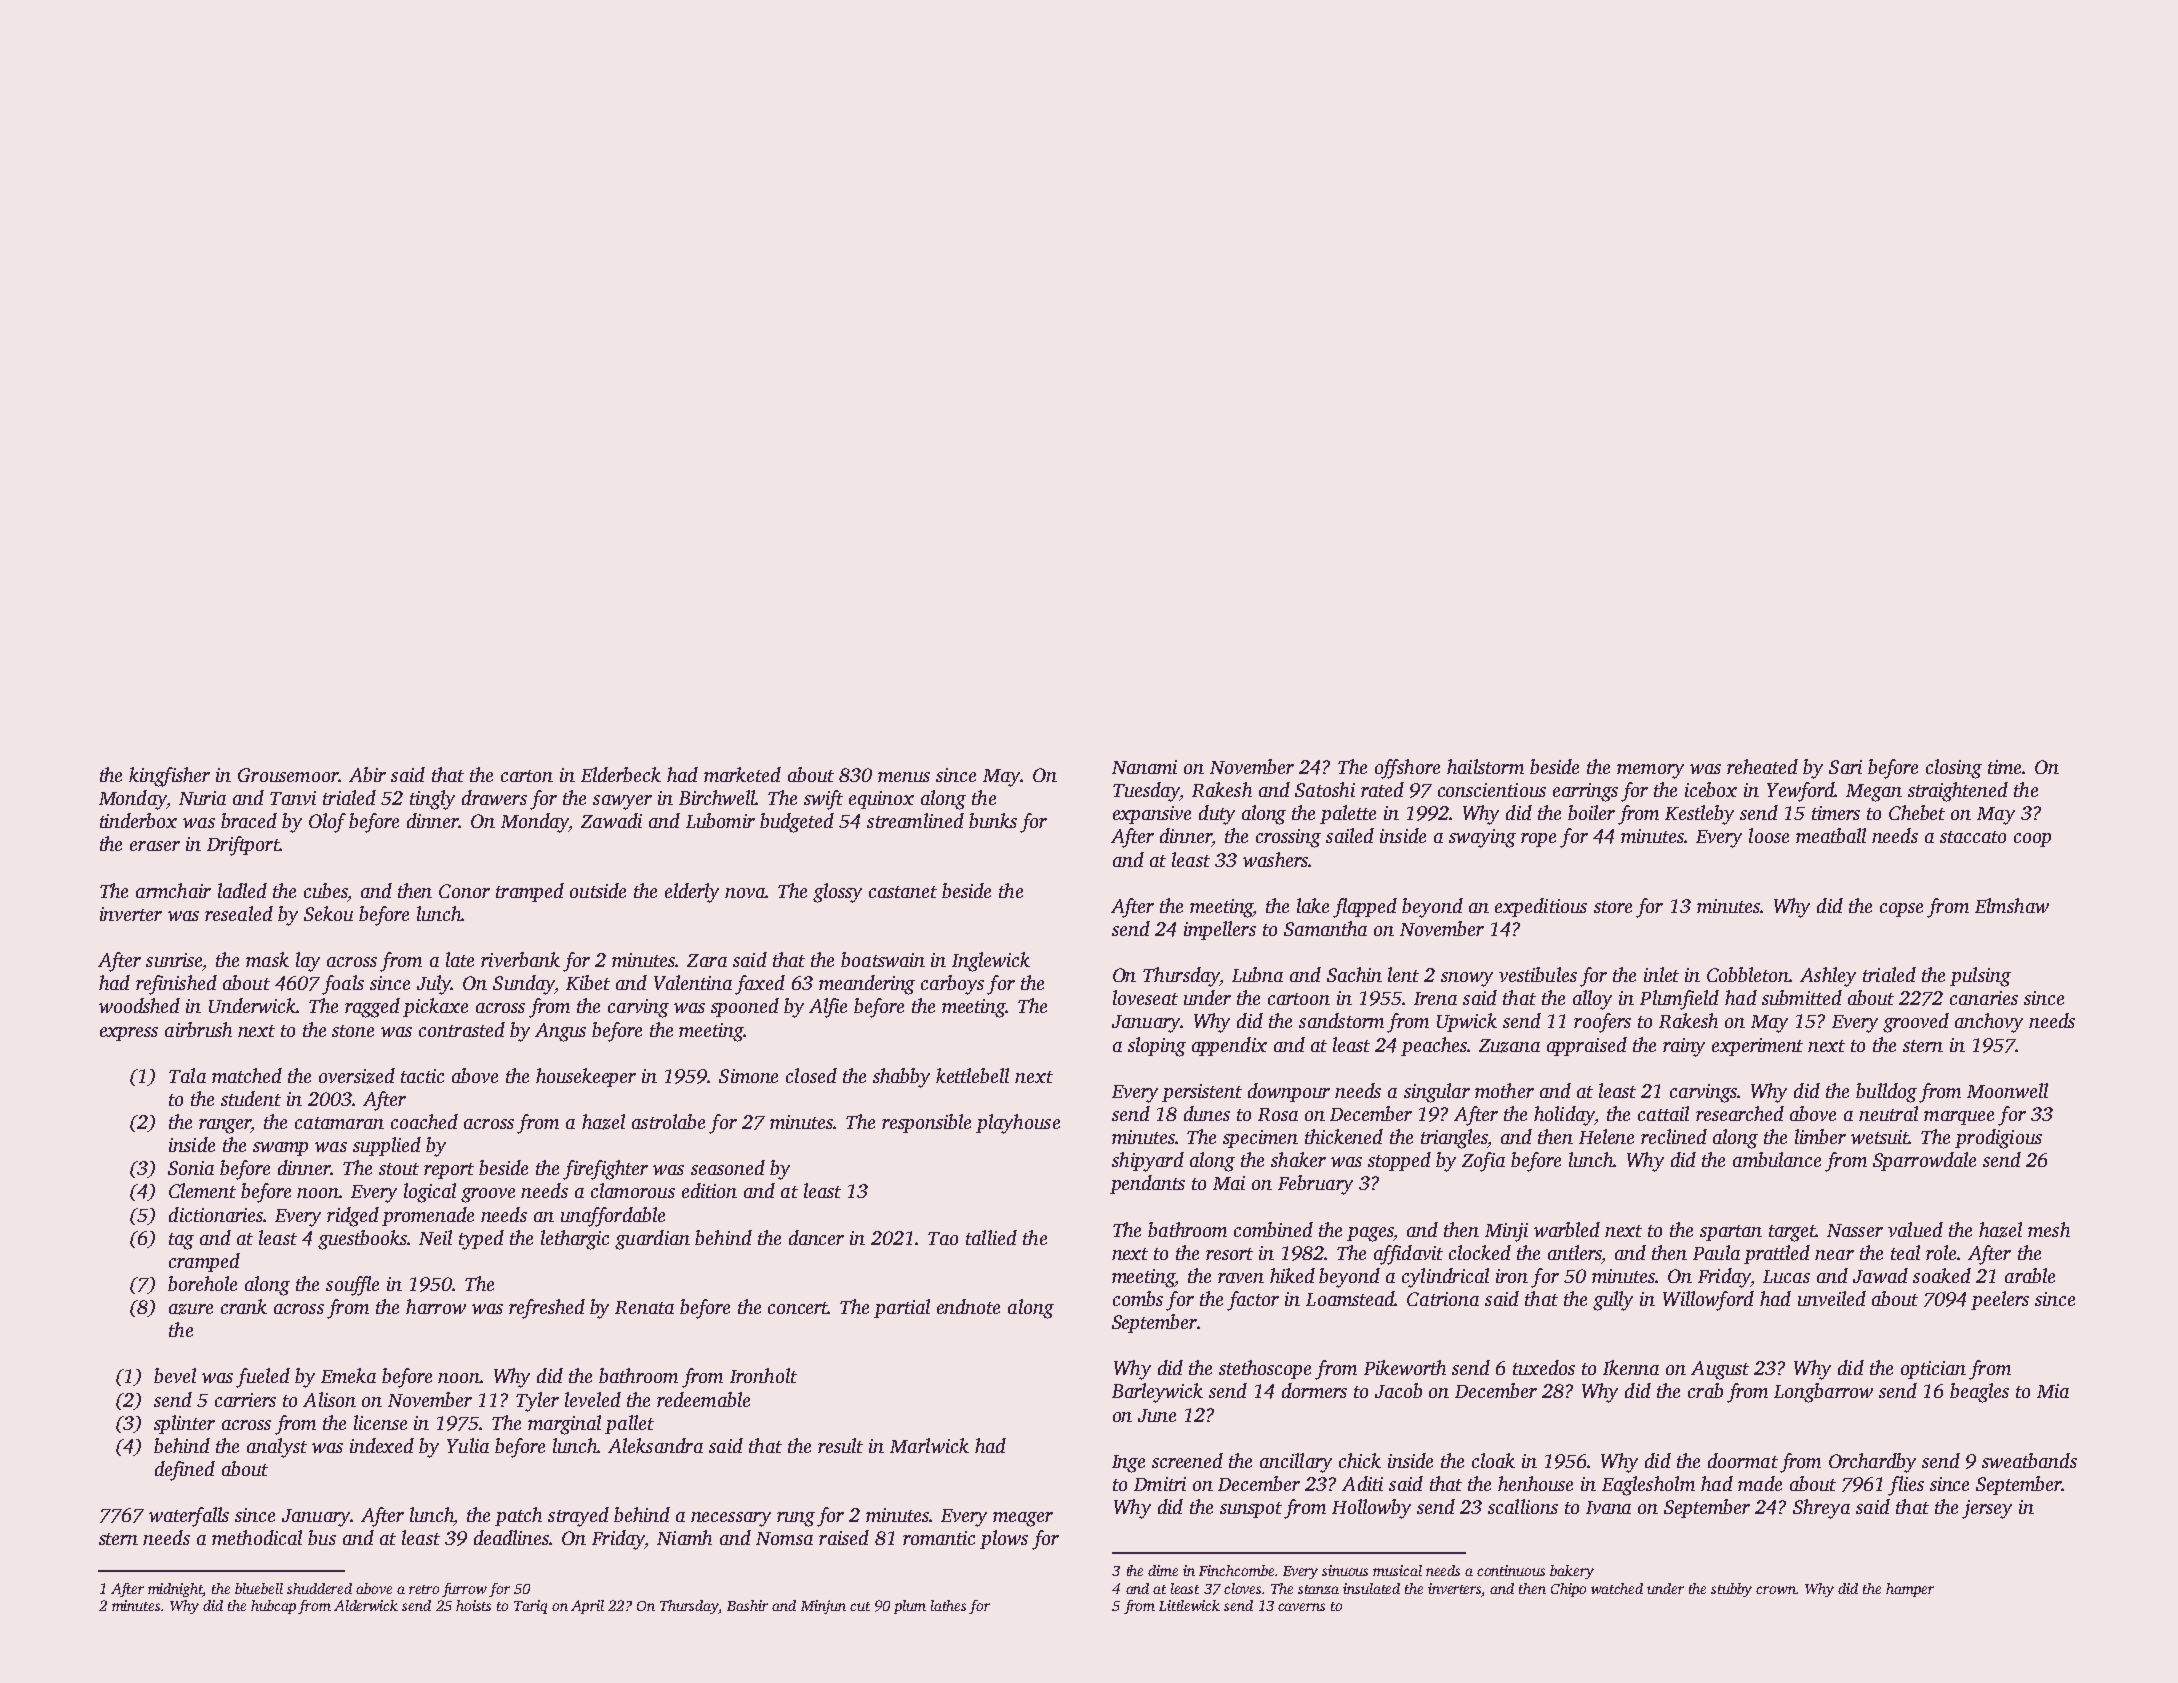  I want to click on hubcap, so click(273, 1607).
